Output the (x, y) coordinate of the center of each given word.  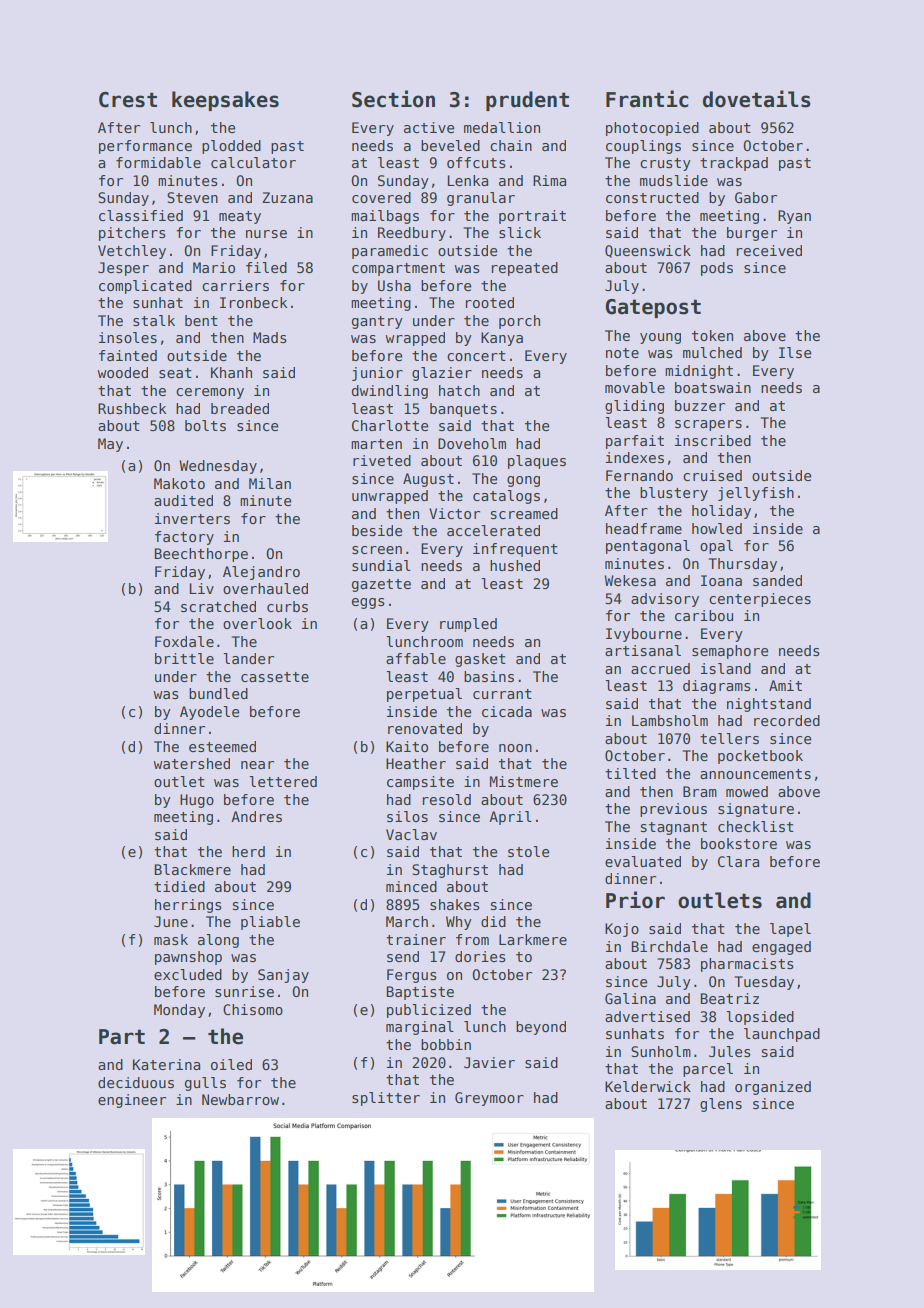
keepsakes (225, 101)
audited (183, 500)
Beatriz (729, 998)
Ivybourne (644, 635)
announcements (755, 774)
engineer (132, 1101)
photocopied (652, 129)
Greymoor (489, 1099)
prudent (527, 101)
